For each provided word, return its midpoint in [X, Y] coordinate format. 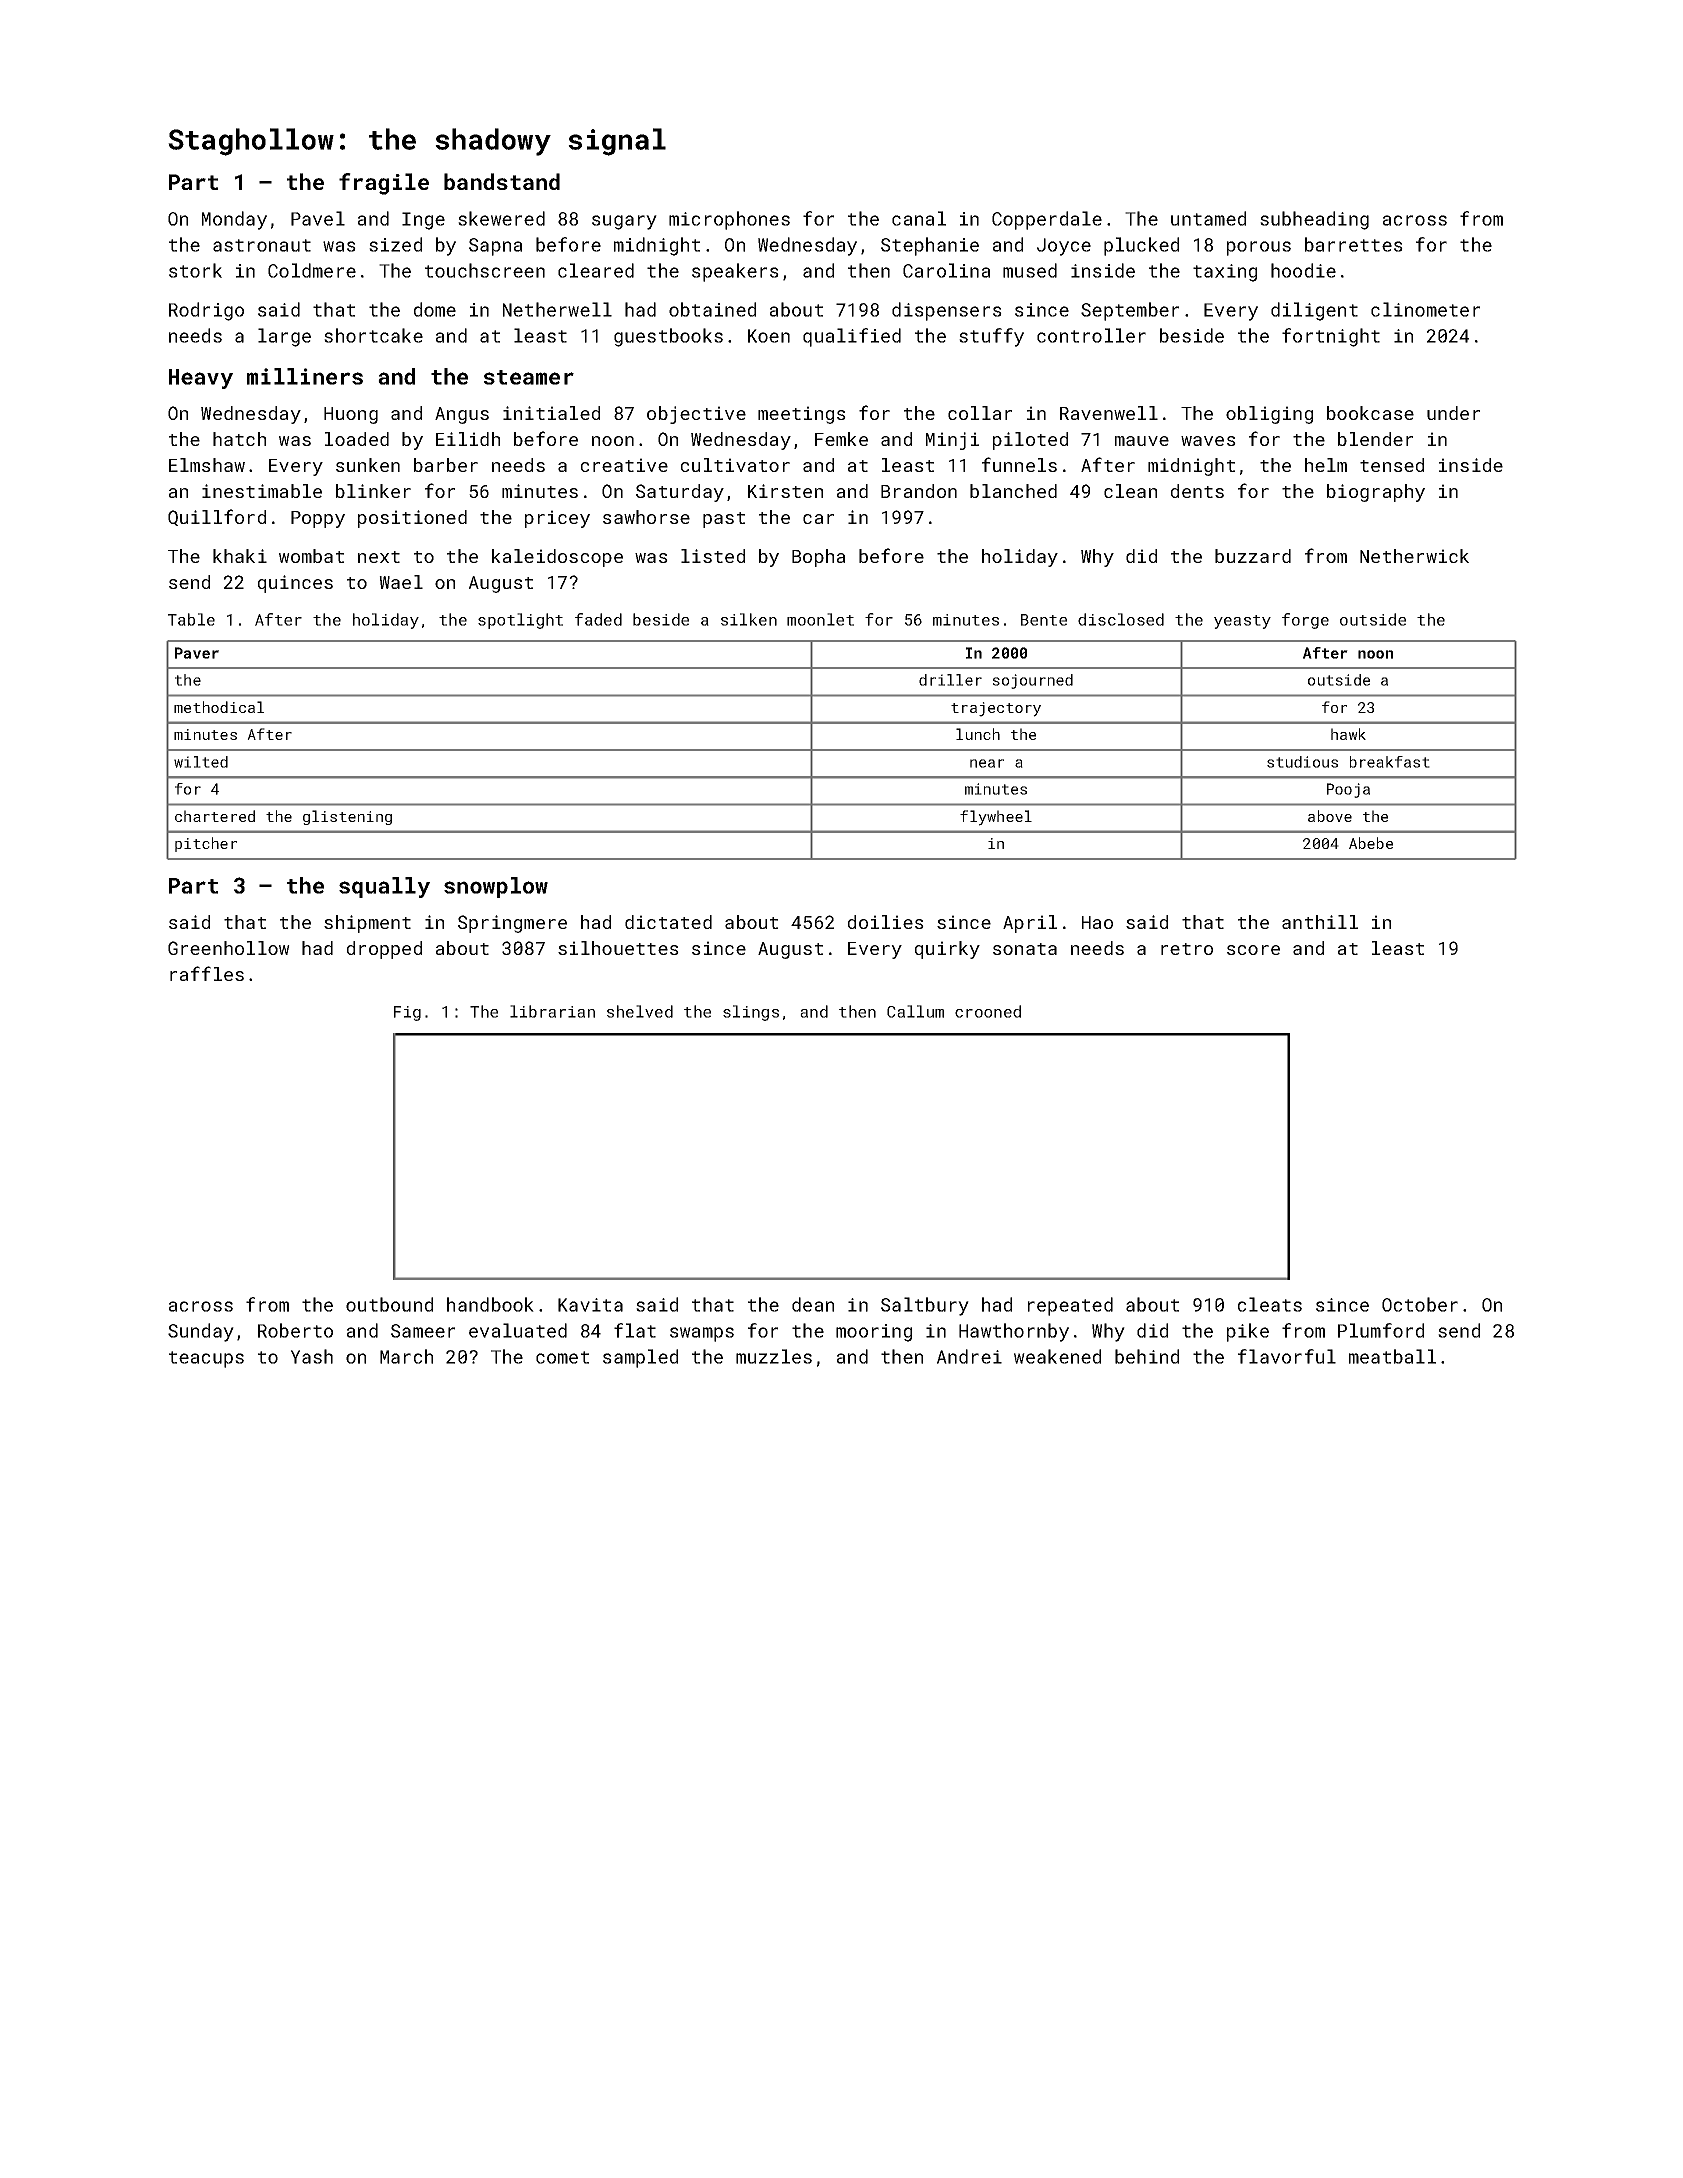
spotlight [520, 621]
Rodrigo [206, 311]
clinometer [1425, 309]
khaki [240, 556]
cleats [1270, 1304]
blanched [1013, 491]
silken [749, 619]
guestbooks [668, 337]
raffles [207, 973]
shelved [640, 1011]
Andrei [969, 1356]
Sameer [423, 1331]
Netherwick [1414, 556]
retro [1187, 949]
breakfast [1390, 762]
